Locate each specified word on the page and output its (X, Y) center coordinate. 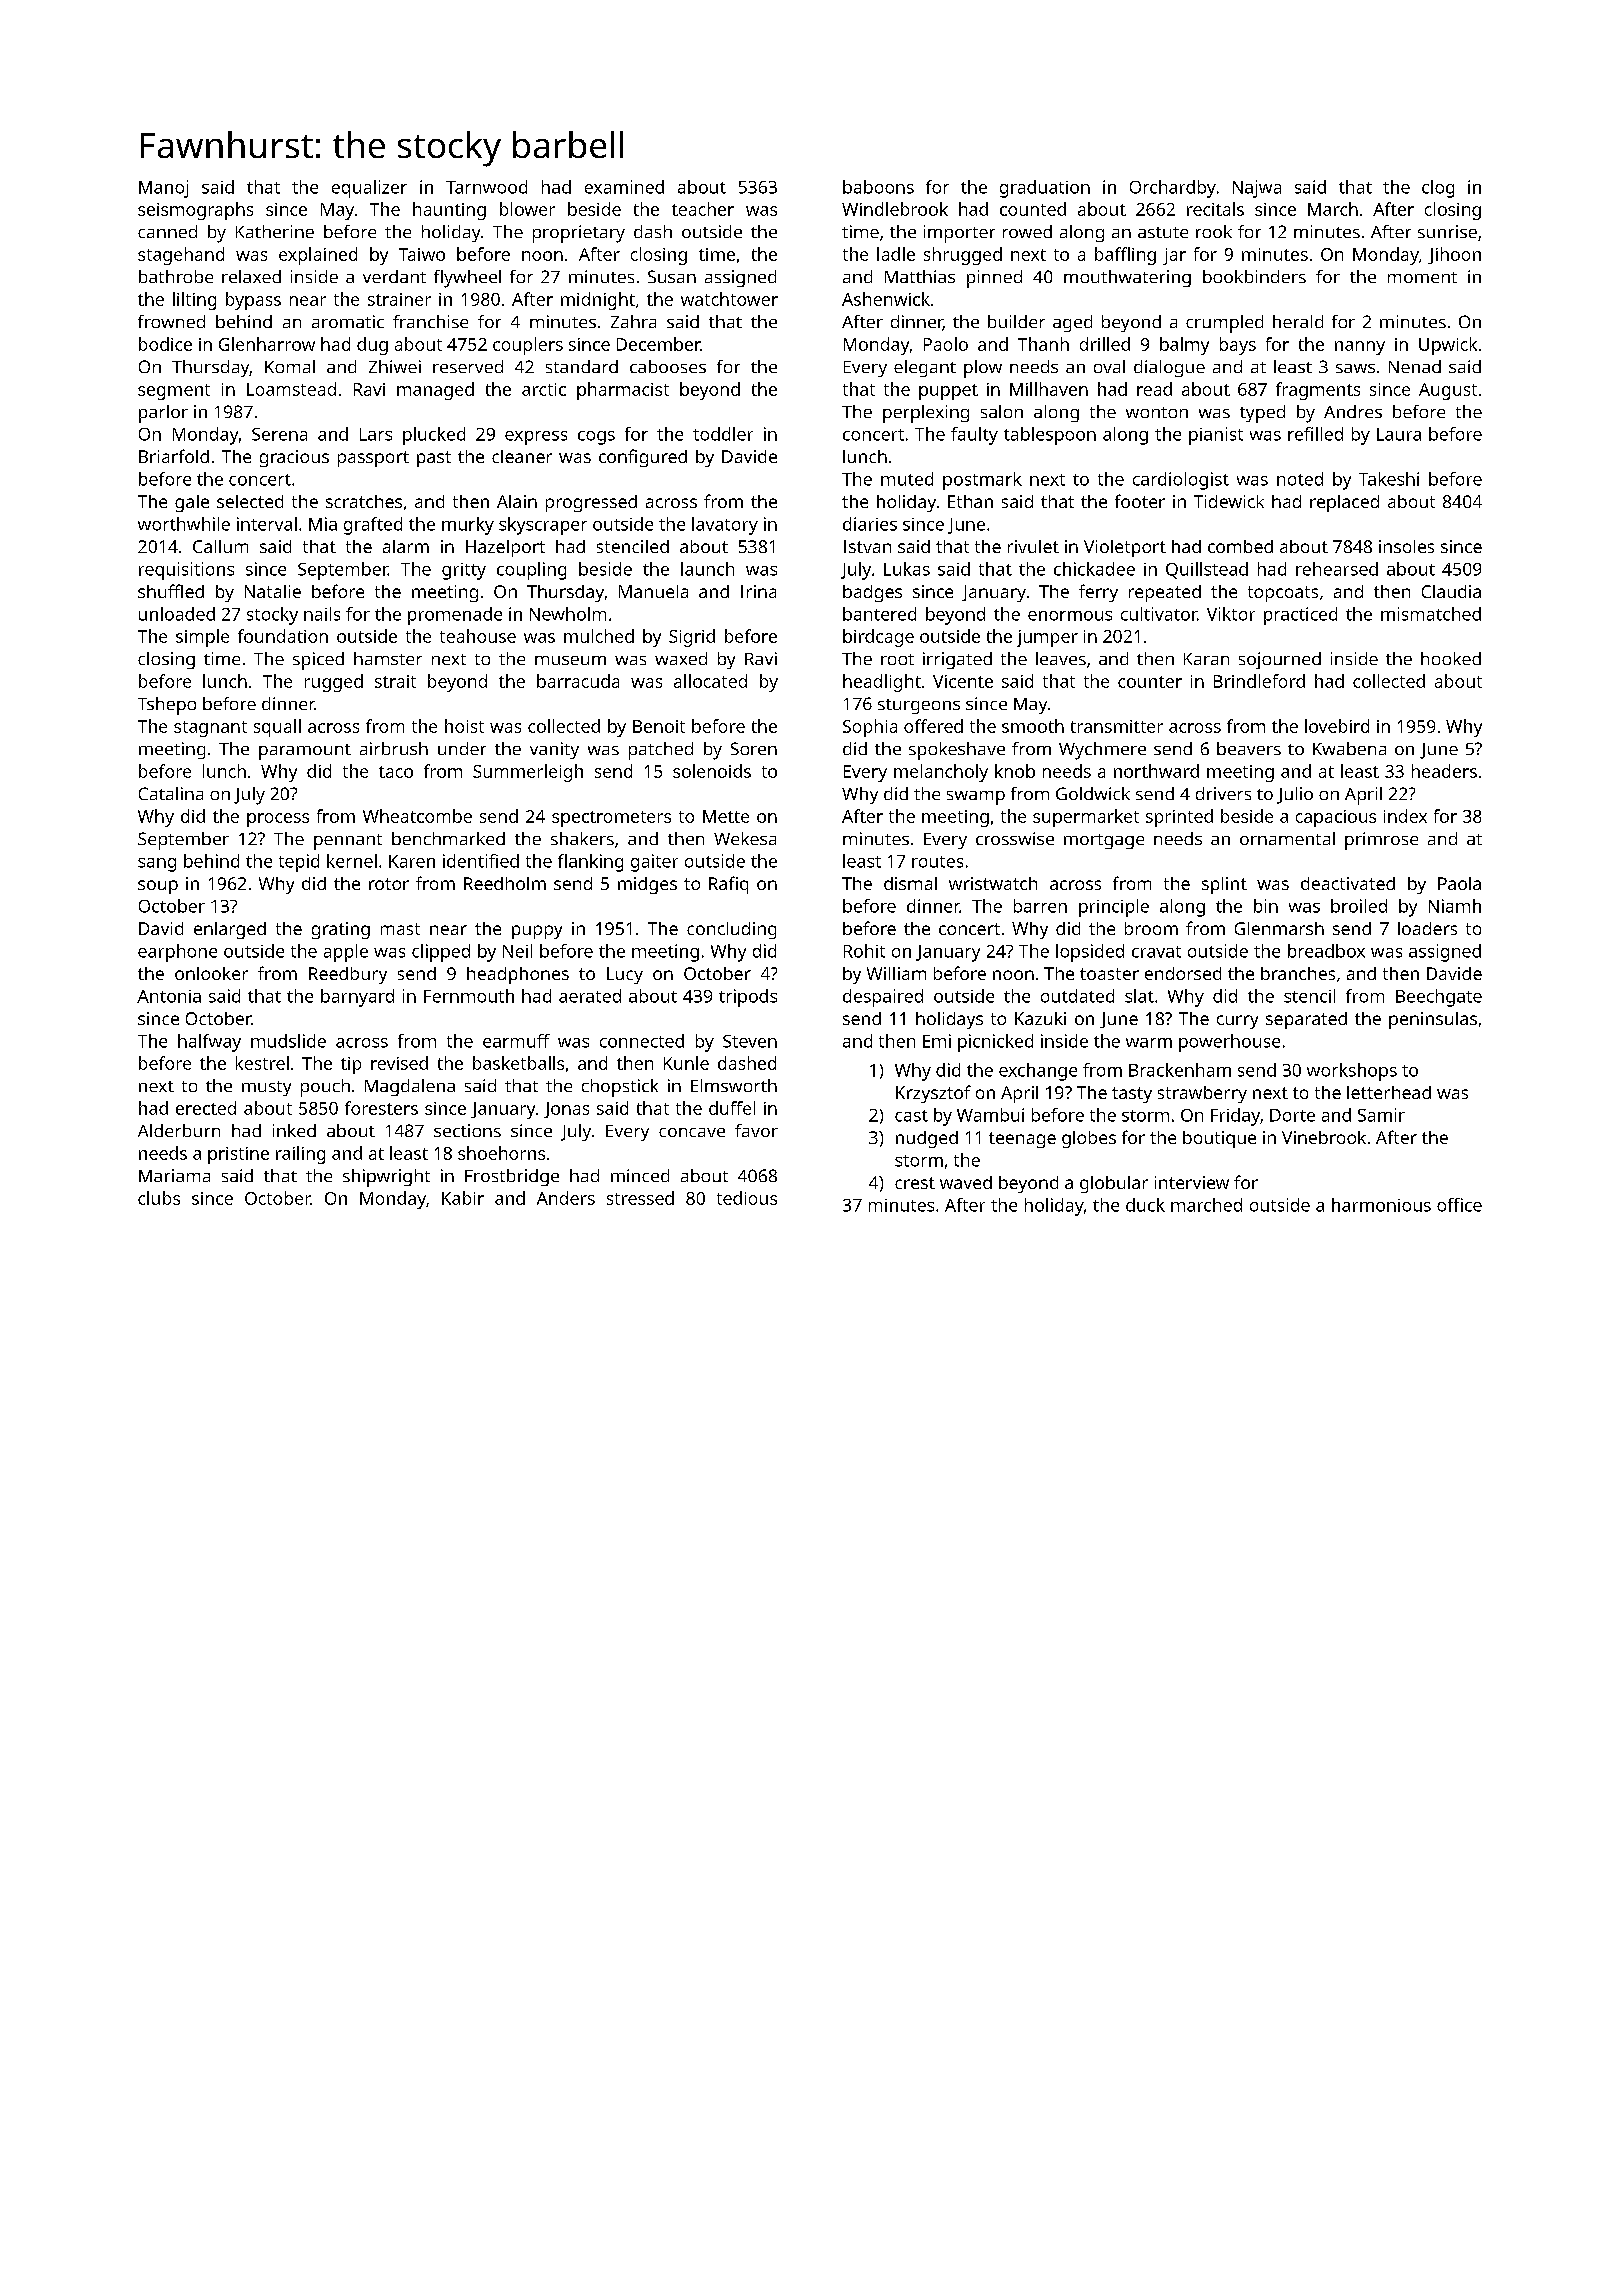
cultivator (1159, 614)
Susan (672, 276)
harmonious (1381, 1205)
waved (966, 1182)
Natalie (273, 591)
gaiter (654, 863)
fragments (1318, 391)
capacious (1336, 818)
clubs (159, 1198)
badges (872, 593)
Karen (412, 861)
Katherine (275, 231)
